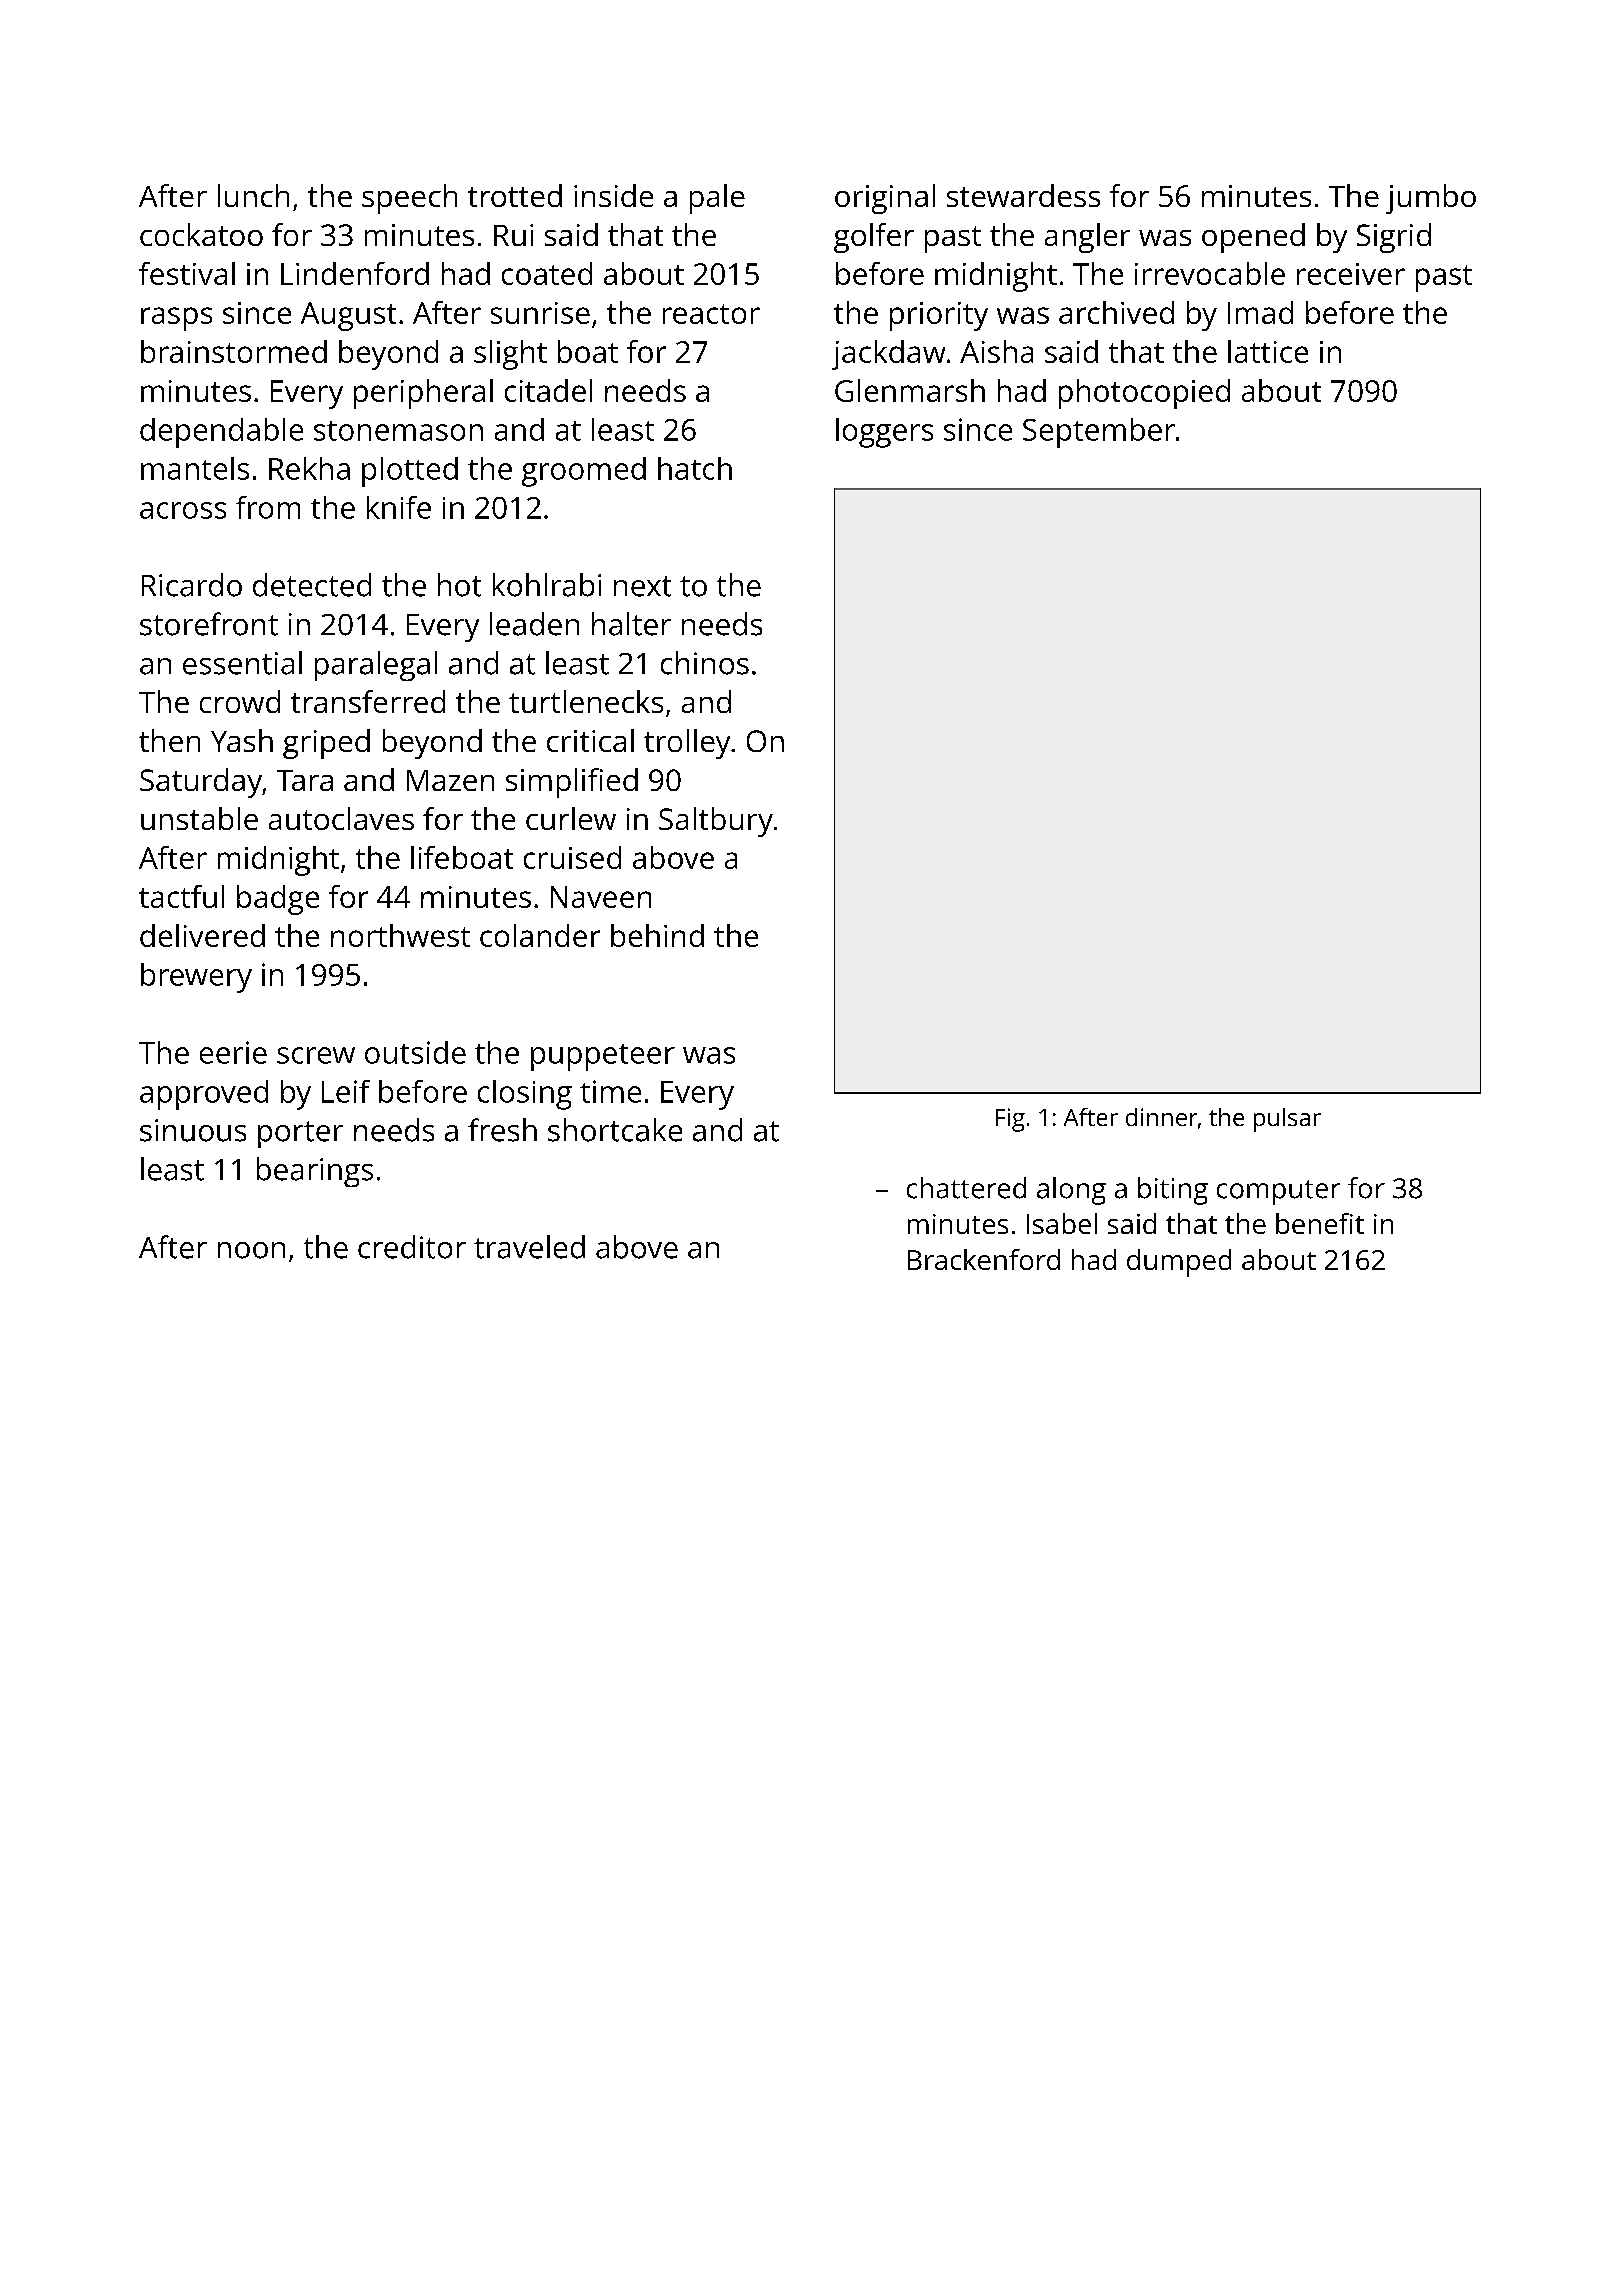  I want to click on Ricardo, so click(192, 585).
